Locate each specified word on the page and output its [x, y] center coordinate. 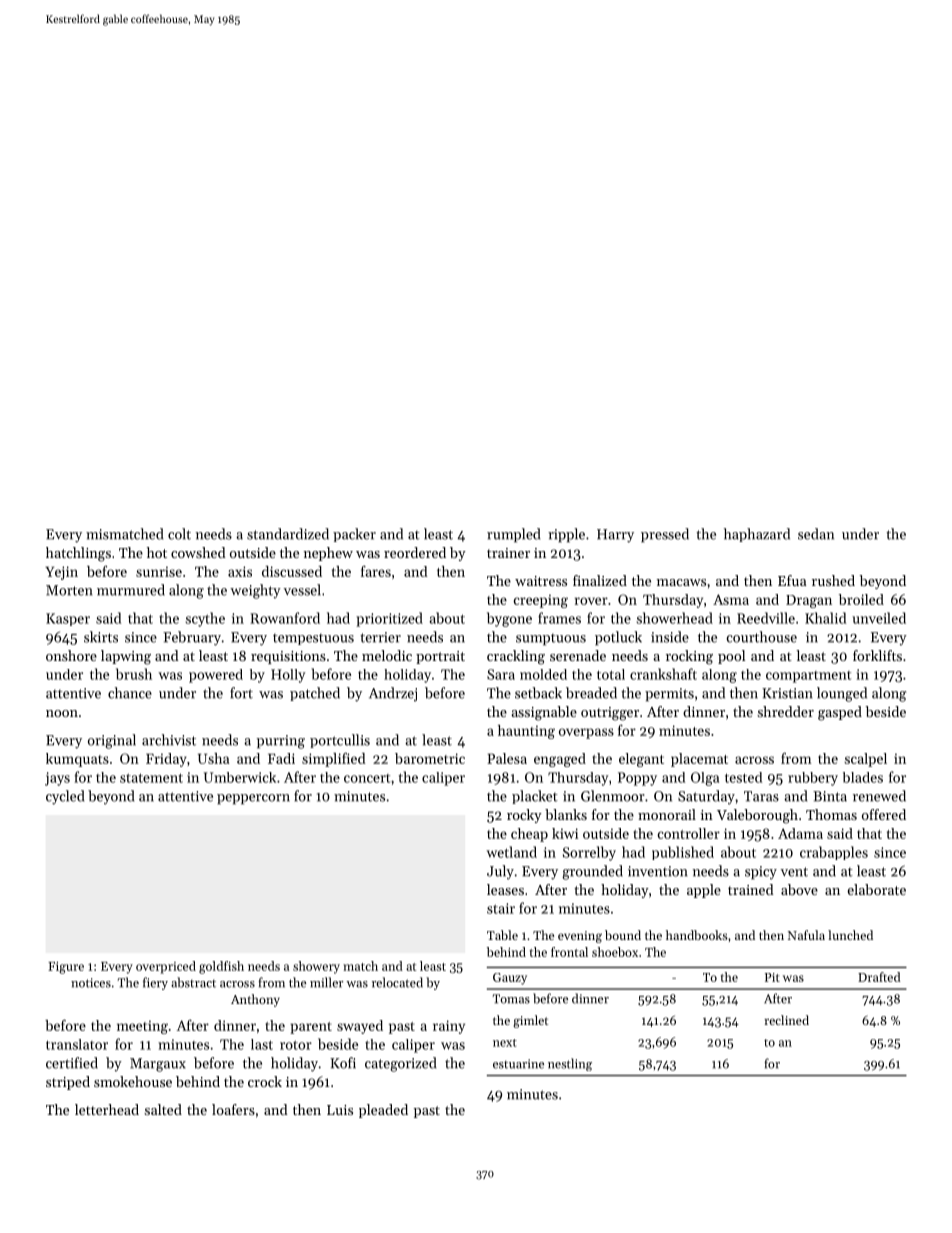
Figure [66, 968]
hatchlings [78, 554]
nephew [328, 554]
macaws [681, 582]
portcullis [340, 741]
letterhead [107, 1109]
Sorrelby [589, 853]
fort [241, 693]
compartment [808, 677]
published [683, 853]
